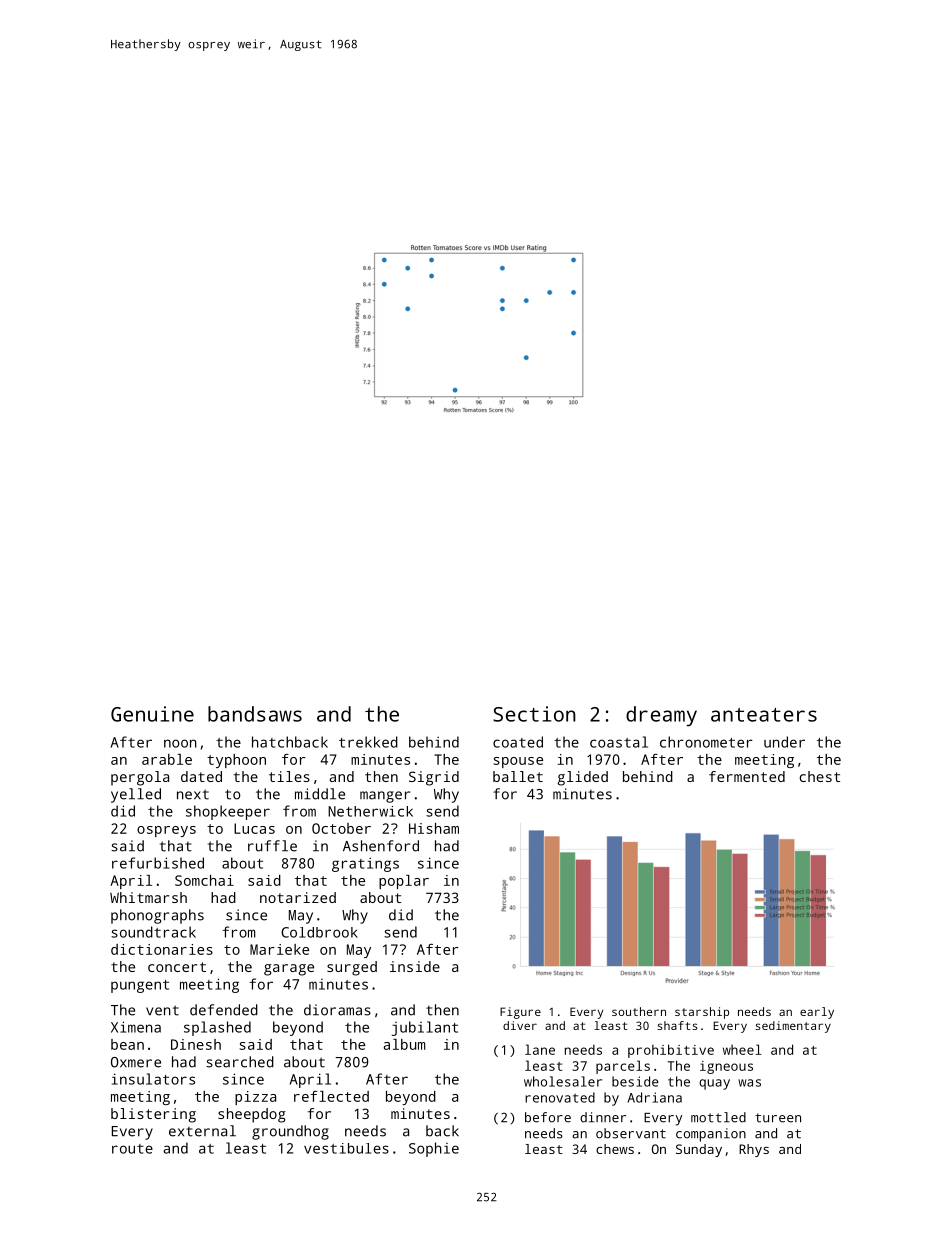 The image size is (952, 1233). I want to click on notarized, so click(298, 897).
